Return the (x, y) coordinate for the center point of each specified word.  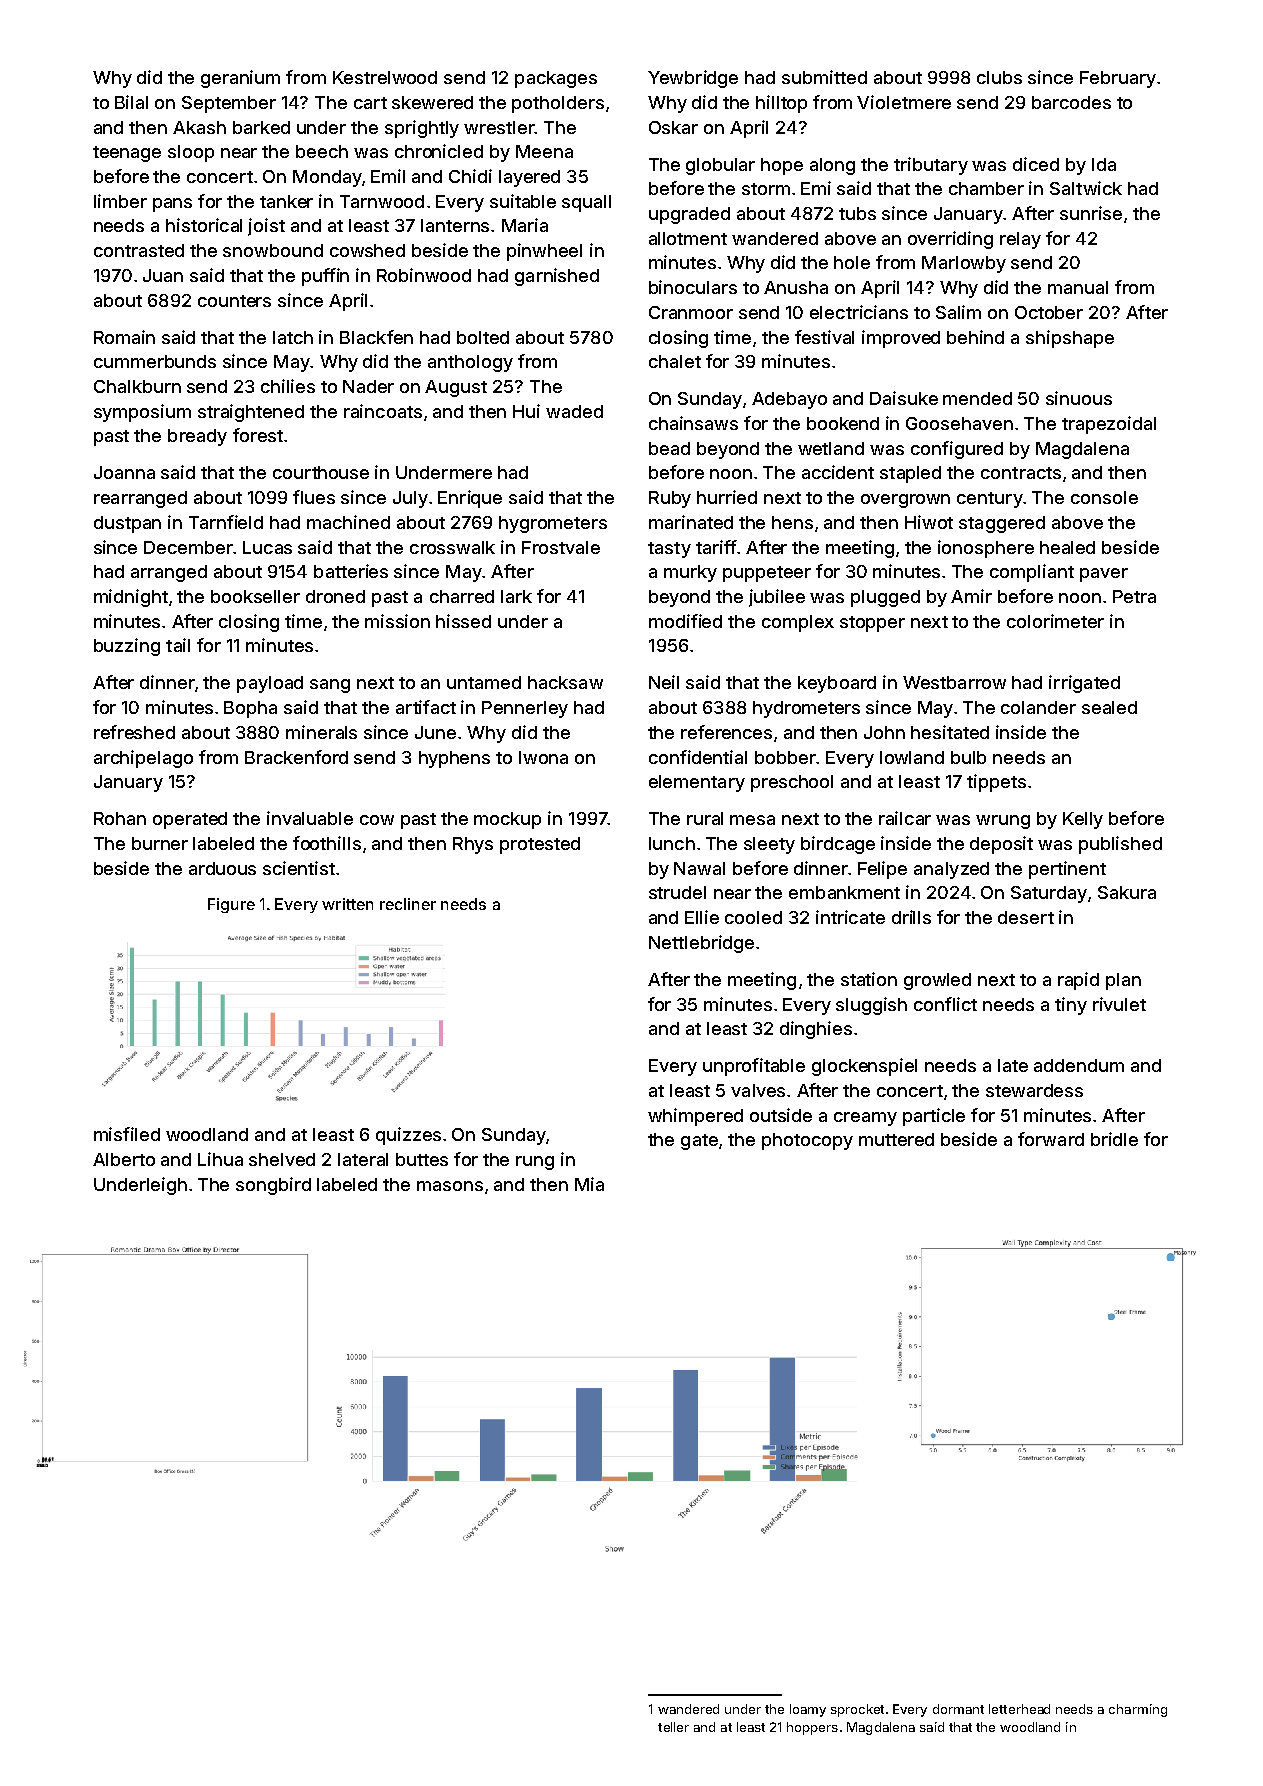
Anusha (796, 287)
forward (1051, 1139)
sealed (1109, 707)
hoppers (812, 1728)
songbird (273, 1186)
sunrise (1091, 213)
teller (673, 1727)
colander (1038, 707)
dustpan (127, 524)
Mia (589, 1184)
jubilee (777, 598)
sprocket (857, 1710)
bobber (785, 757)
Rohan (120, 818)
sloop (191, 153)
